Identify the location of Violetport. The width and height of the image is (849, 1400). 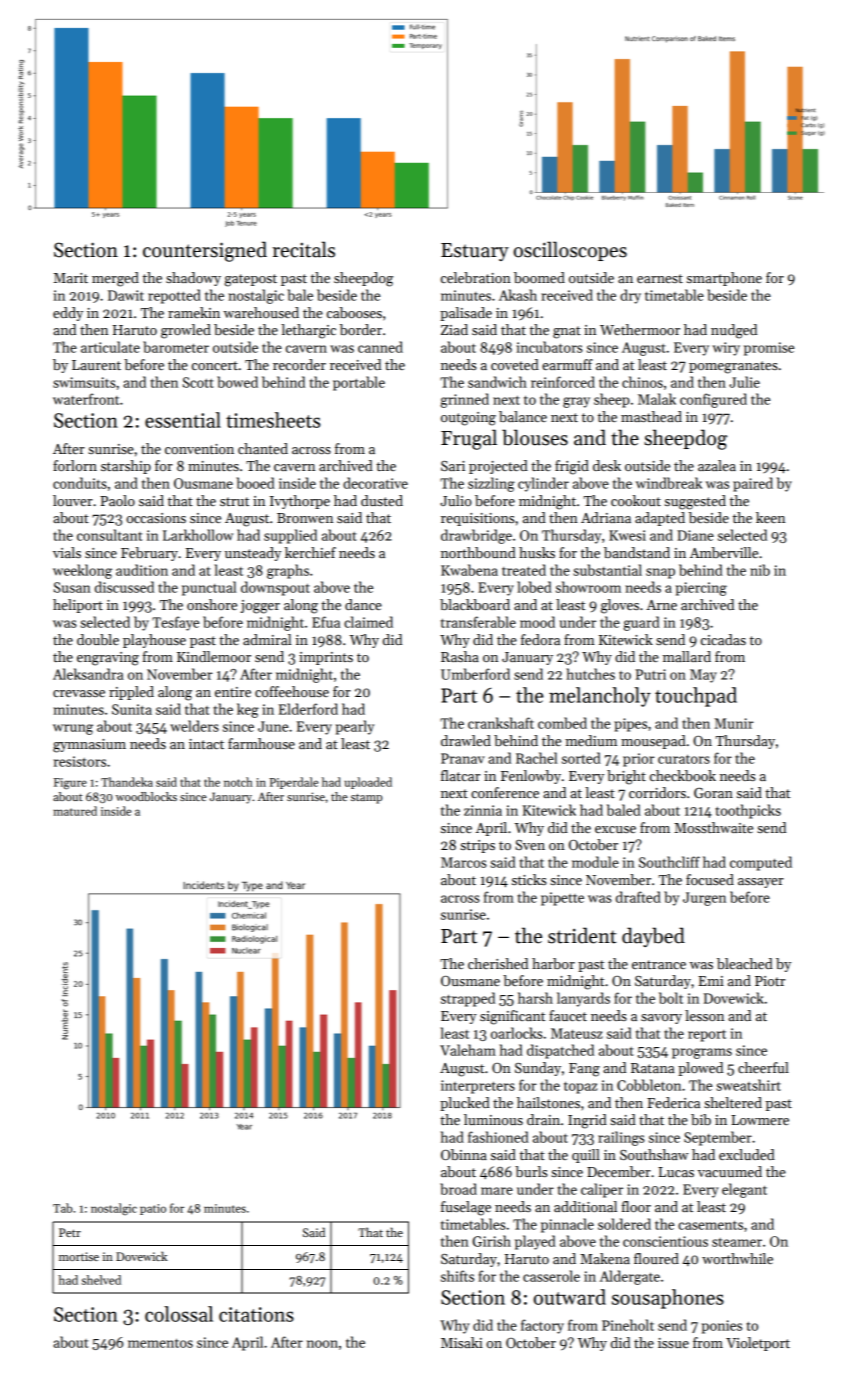
(758, 1344).
